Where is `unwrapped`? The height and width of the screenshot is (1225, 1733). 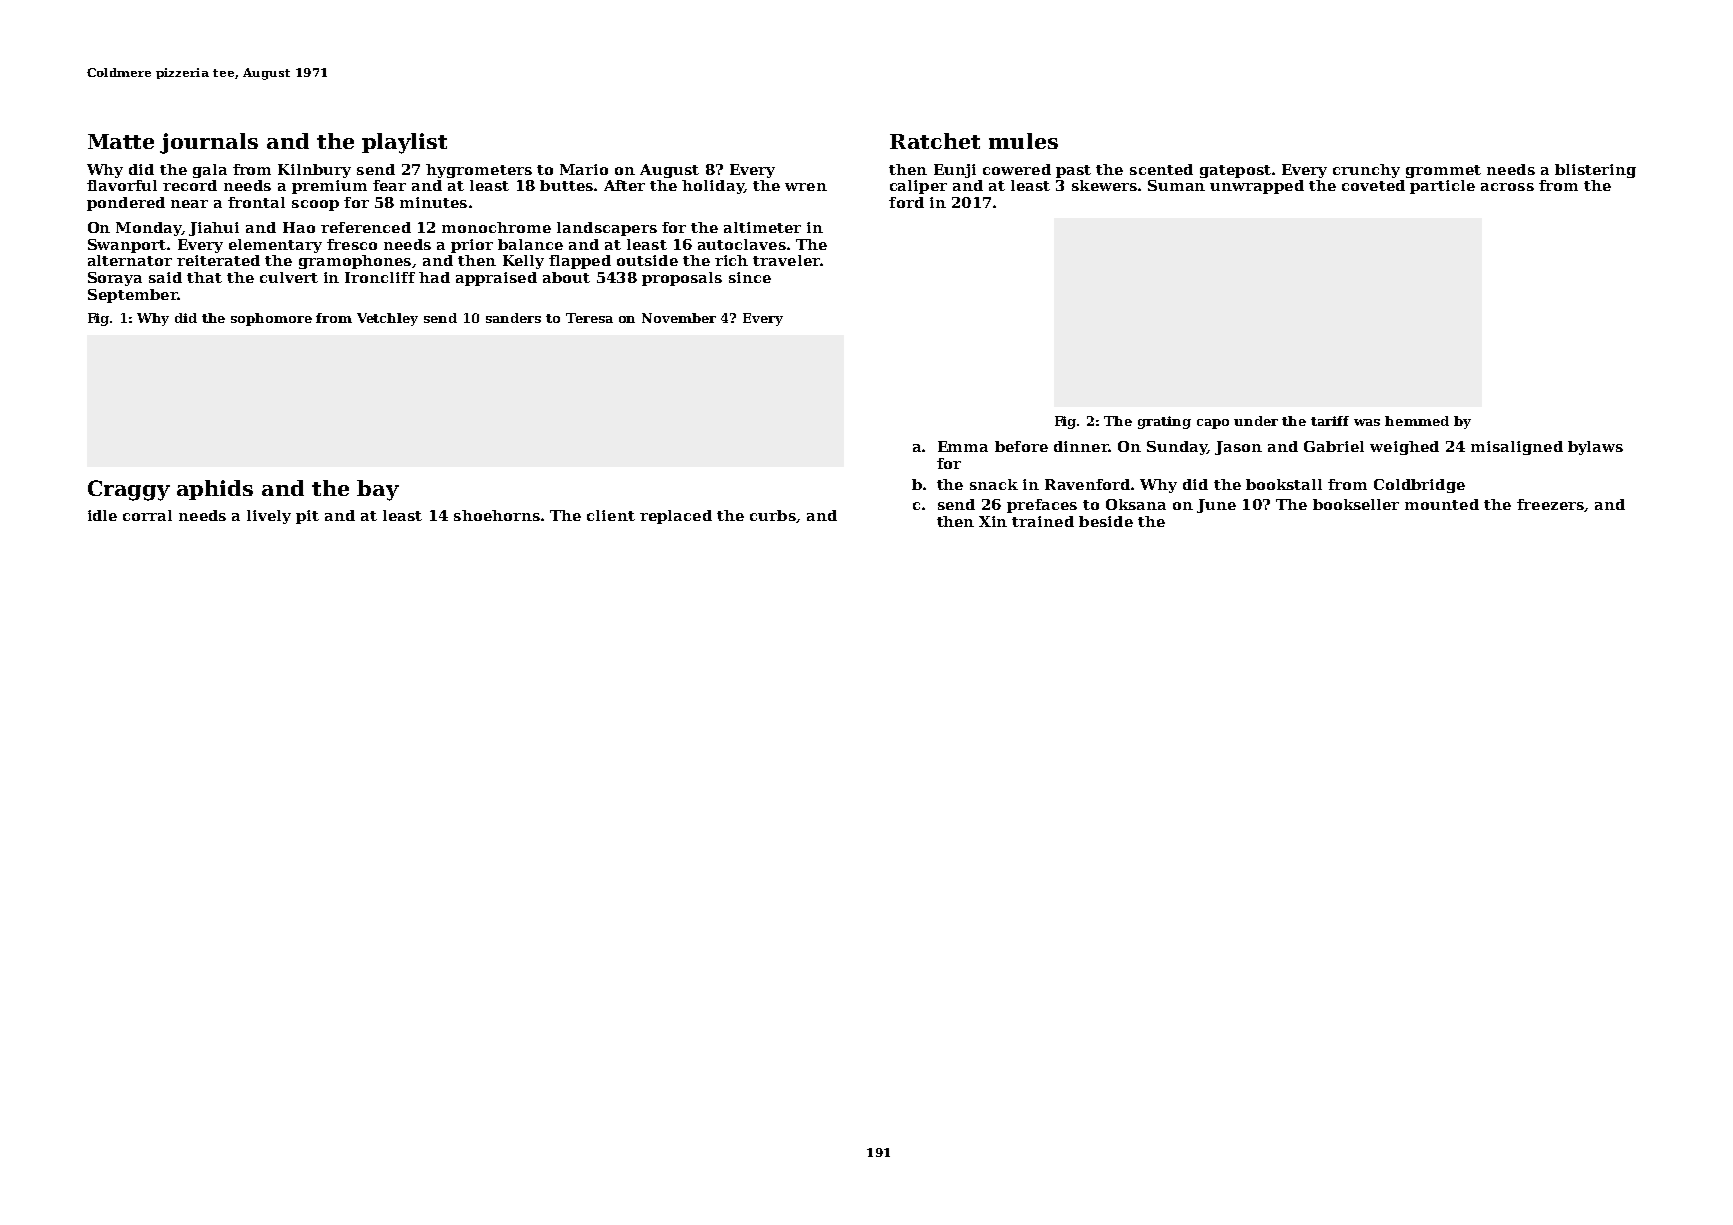
unwrapped is located at coordinates (1257, 187).
